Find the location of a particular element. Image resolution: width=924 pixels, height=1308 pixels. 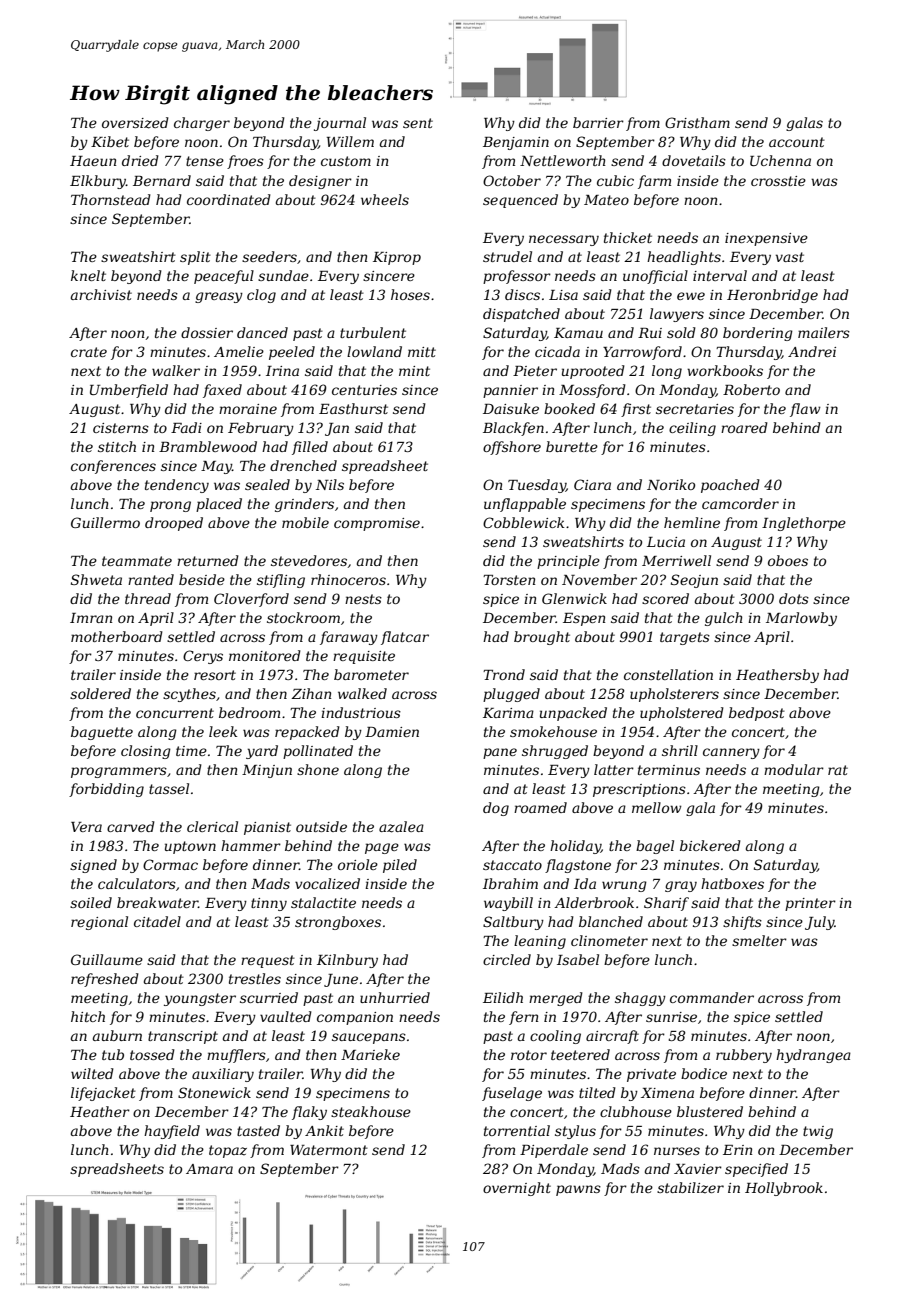

account is located at coordinates (797, 142).
